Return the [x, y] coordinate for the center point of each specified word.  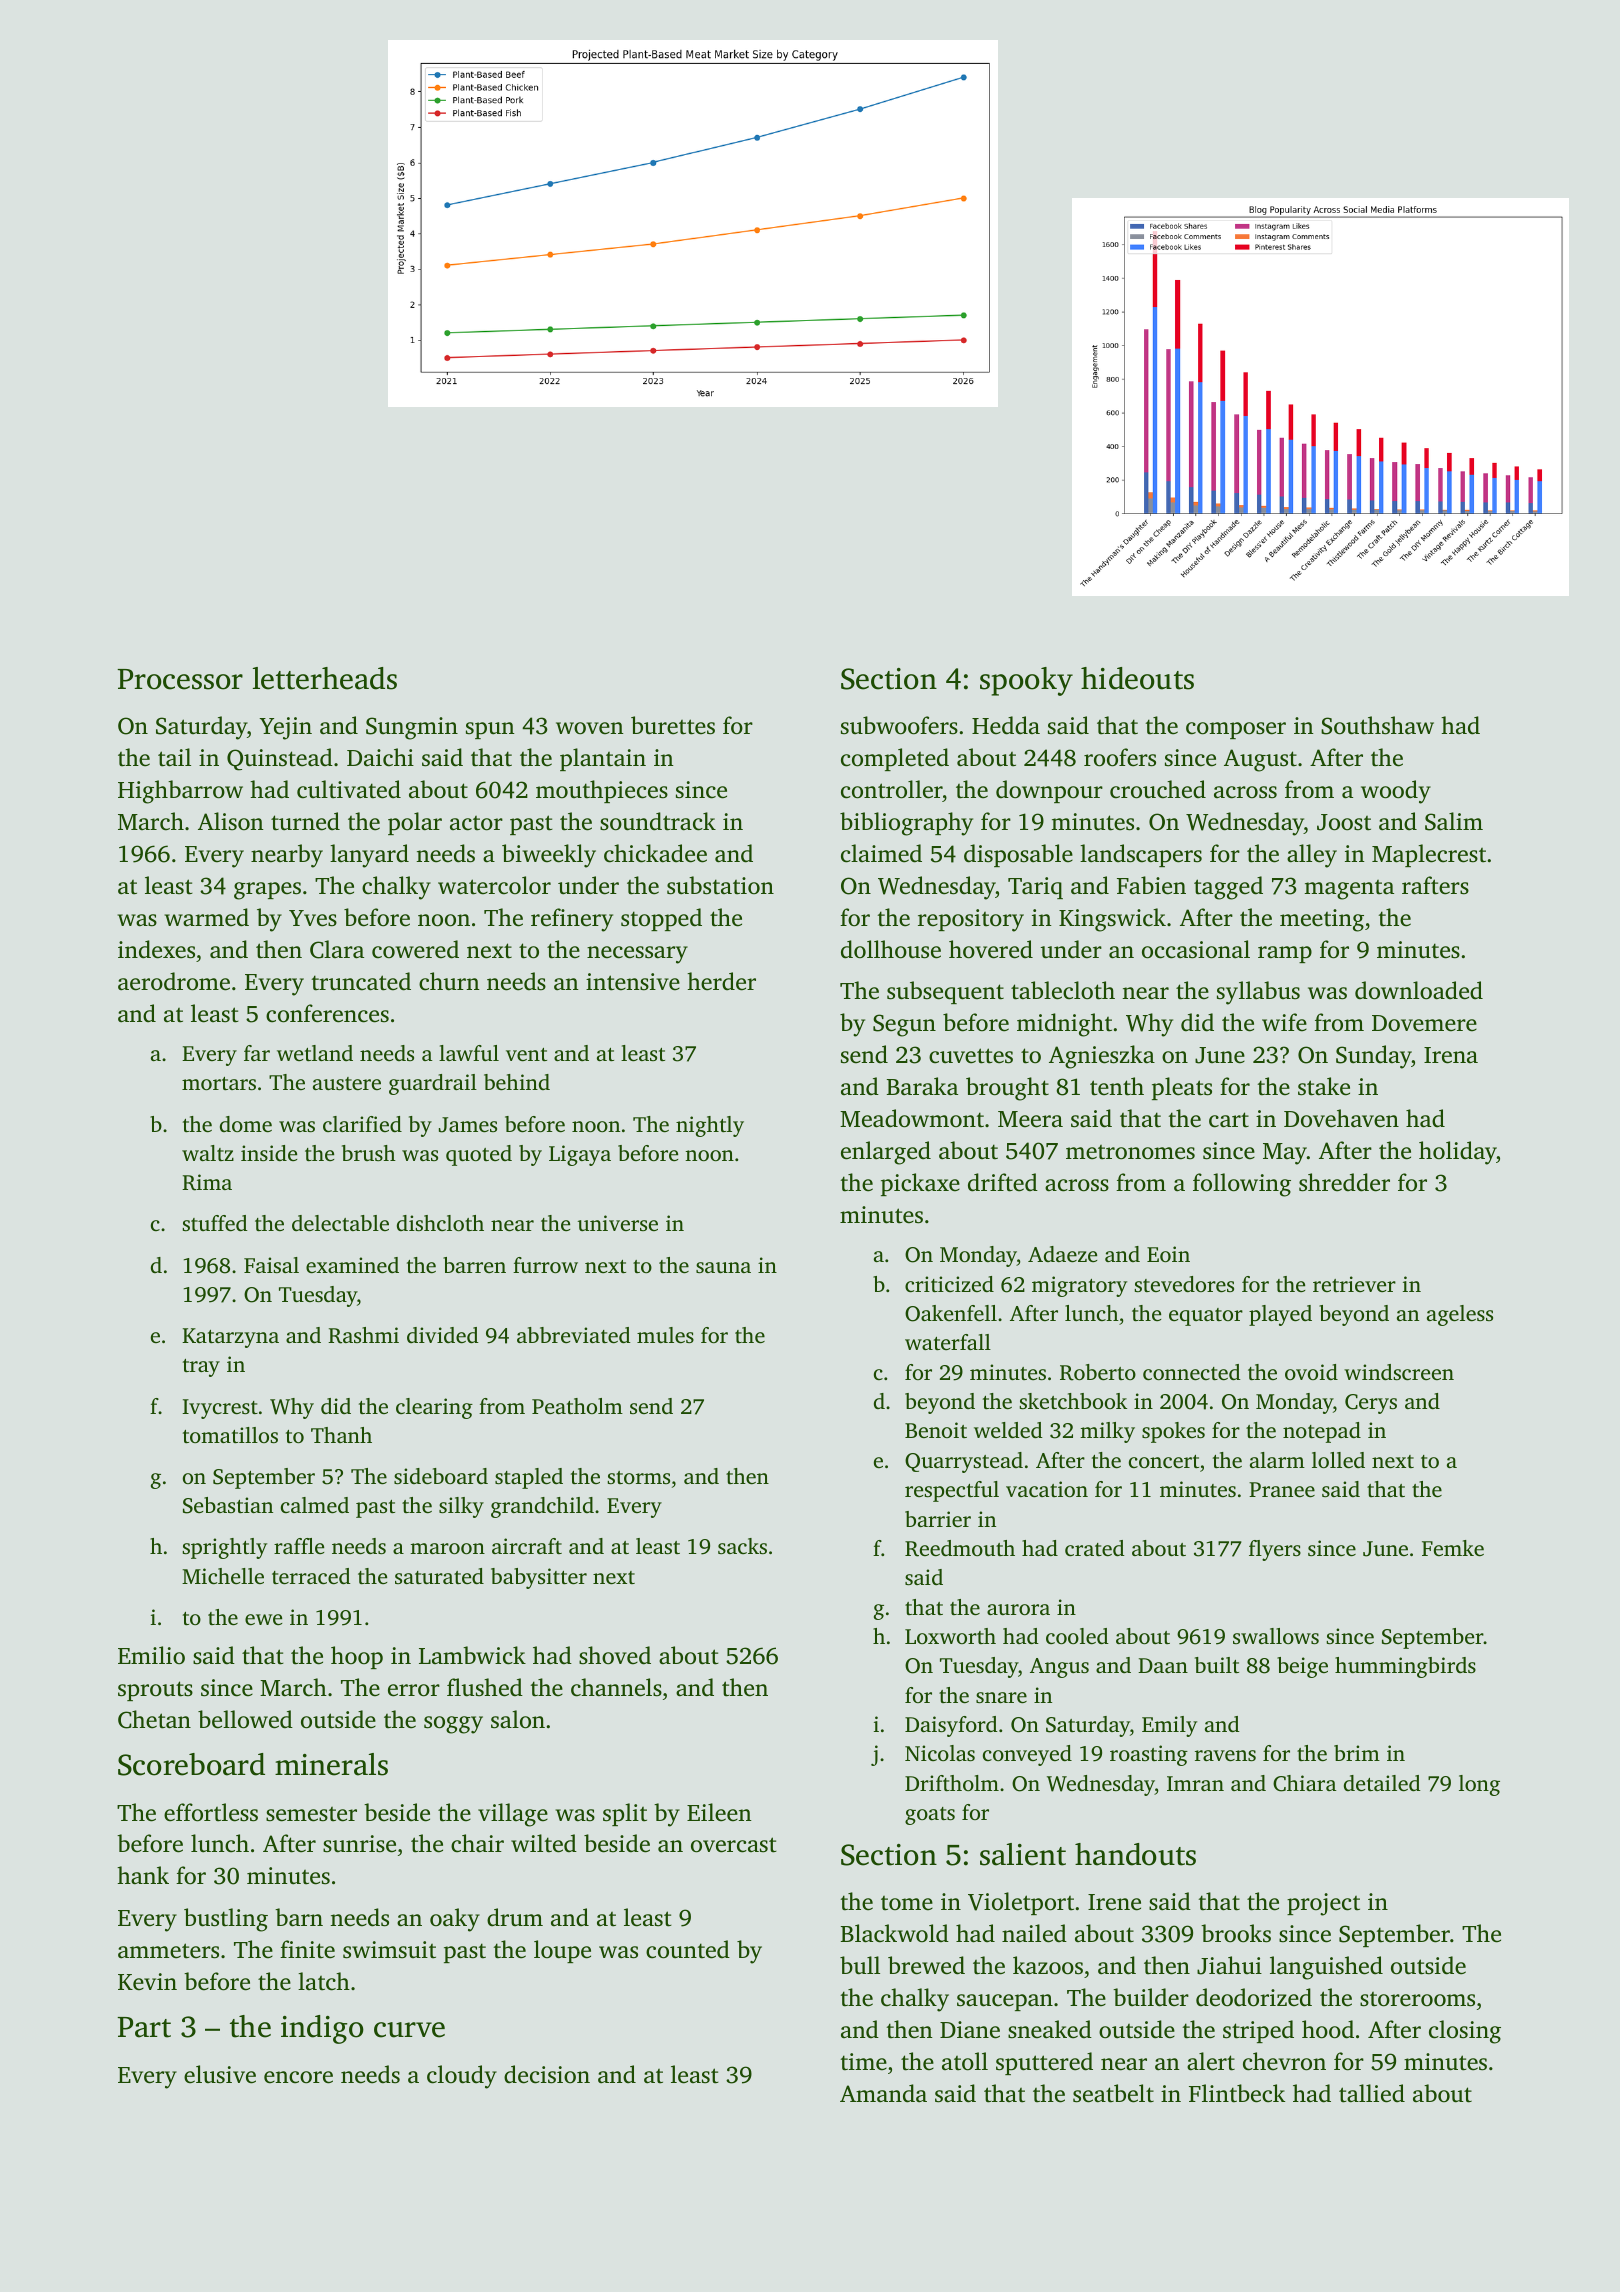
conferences [327, 1013]
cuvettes [971, 1056]
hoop [357, 1657]
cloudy [462, 2077]
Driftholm [952, 1783]
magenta [1349, 890]
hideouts [1137, 678]
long [1479, 1785]
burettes [673, 725]
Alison [231, 821]
